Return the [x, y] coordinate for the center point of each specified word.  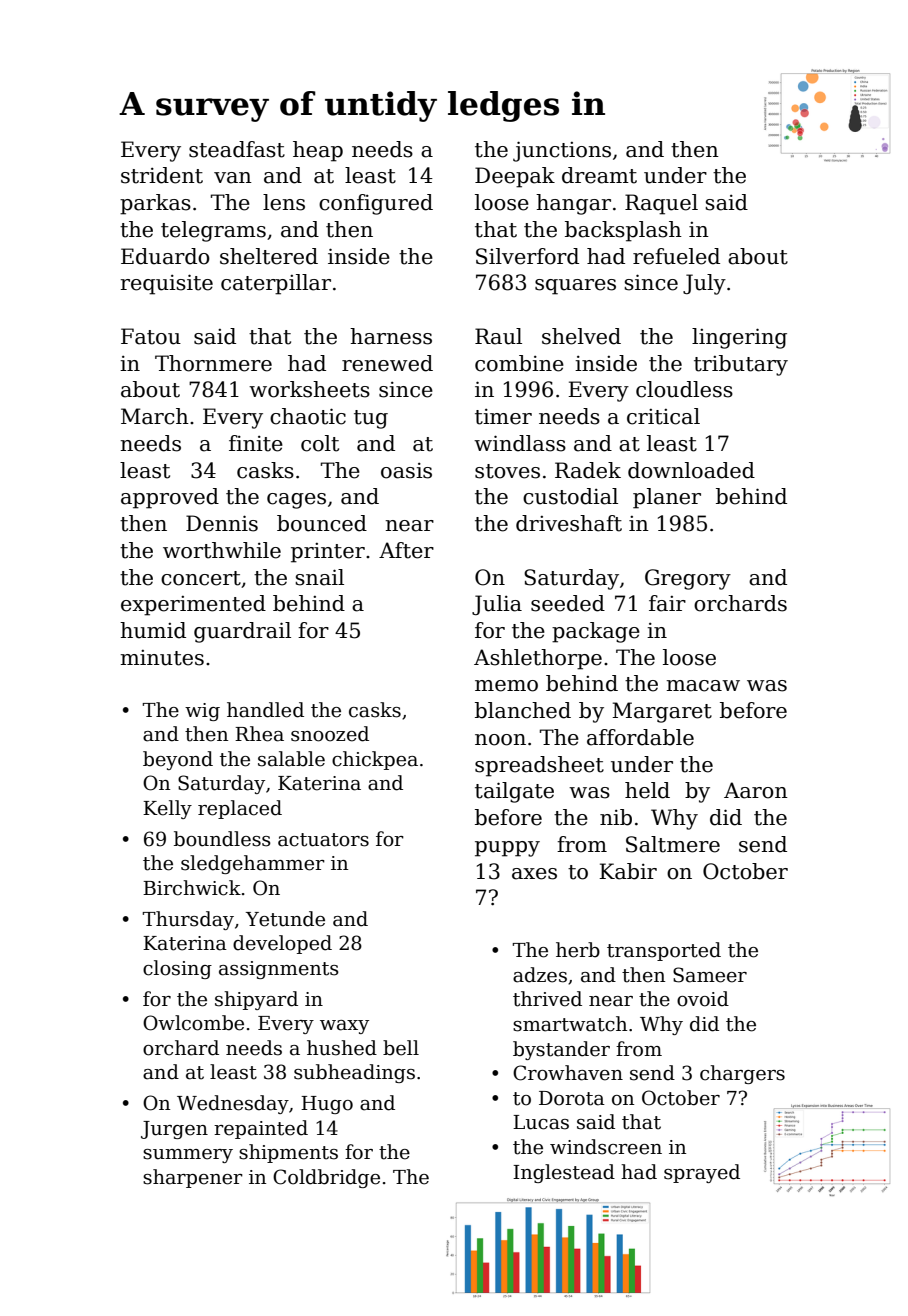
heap [318, 151]
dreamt [599, 175]
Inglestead [564, 1173]
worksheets [309, 389]
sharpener [193, 1178]
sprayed [702, 1173]
